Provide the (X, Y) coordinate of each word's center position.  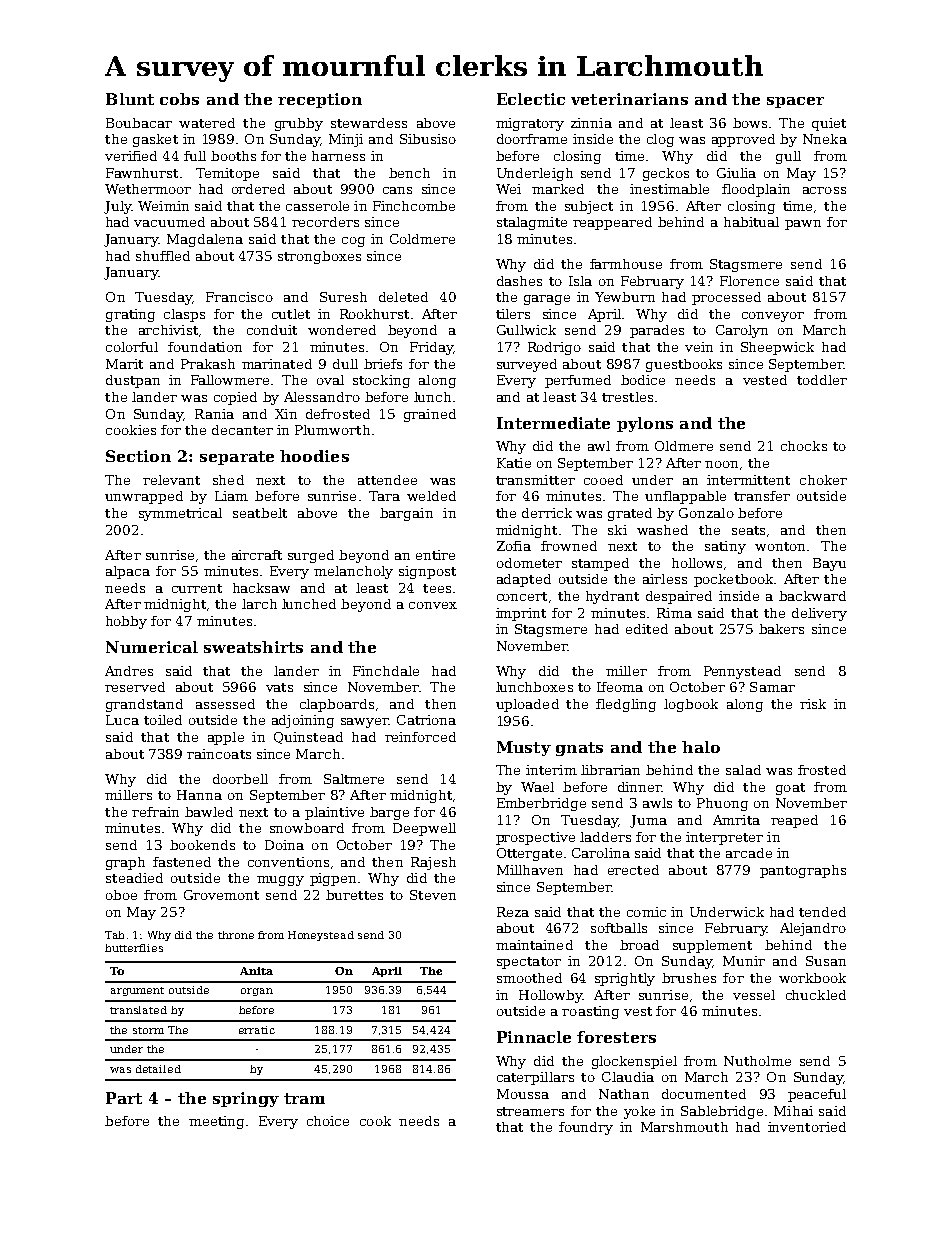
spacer (795, 102)
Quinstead (308, 738)
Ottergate (529, 854)
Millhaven (530, 870)
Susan (826, 961)
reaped (794, 821)
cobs (179, 99)
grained (430, 415)
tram (304, 1098)
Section (138, 456)
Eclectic (531, 99)
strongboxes (319, 257)
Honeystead (321, 936)
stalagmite (532, 223)
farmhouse (626, 264)
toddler (822, 380)
